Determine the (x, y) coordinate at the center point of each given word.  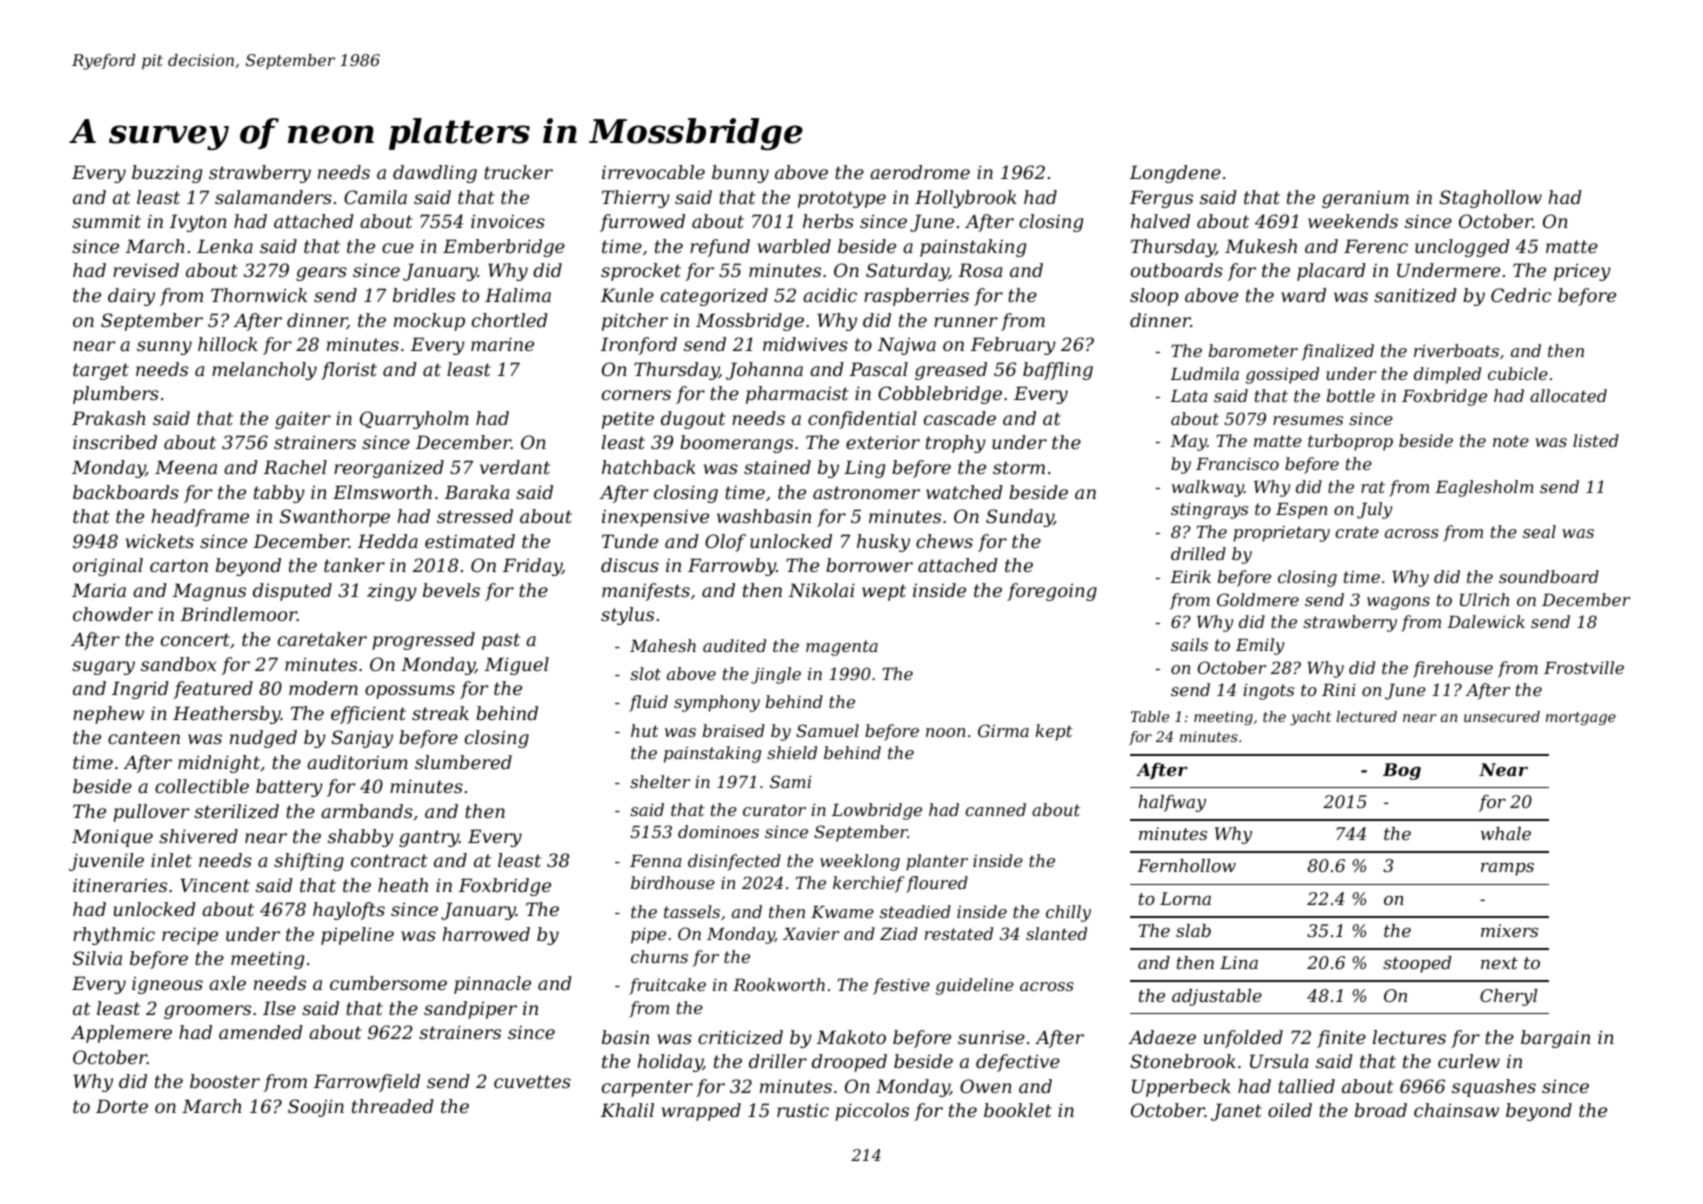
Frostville (1584, 667)
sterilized (236, 811)
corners (636, 395)
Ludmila (1204, 373)
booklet (1018, 1110)
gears (321, 274)
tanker (354, 565)
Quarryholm (414, 420)
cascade (960, 418)
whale (1506, 833)
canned (995, 809)
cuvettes (532, 1081)
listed (1596, 440)
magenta (842, 648)
